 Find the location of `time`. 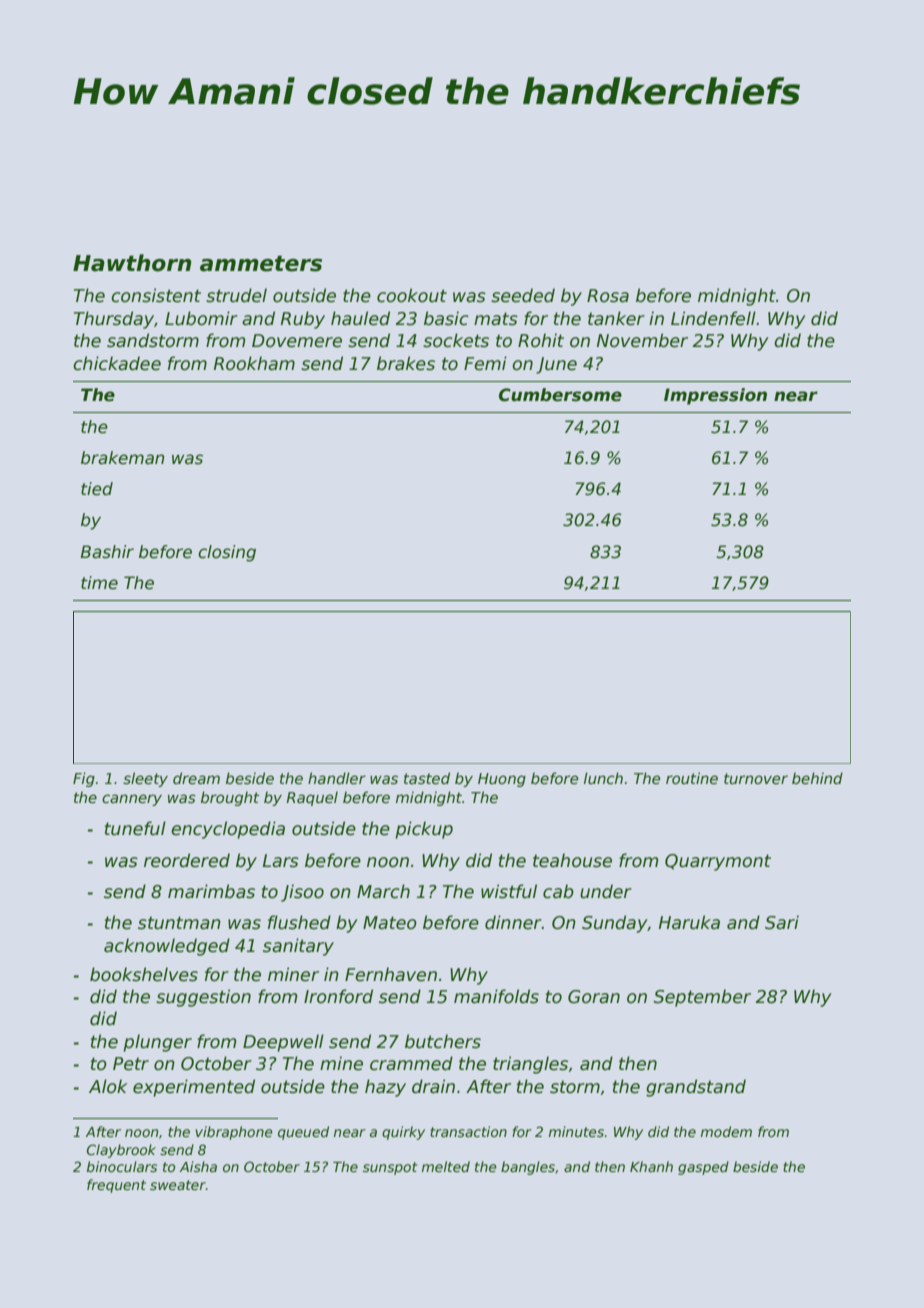

time is located at coordinates (99, 583).
